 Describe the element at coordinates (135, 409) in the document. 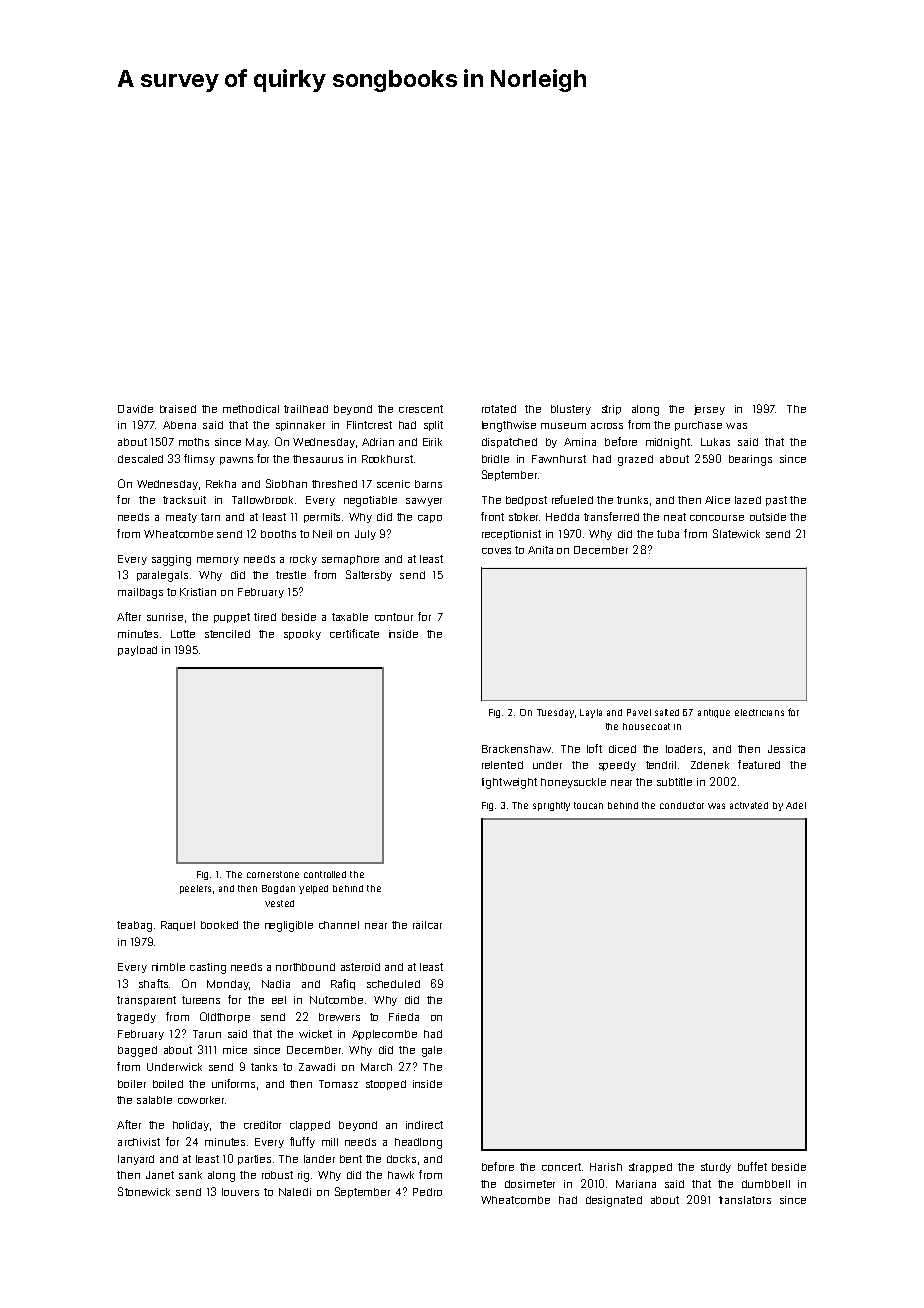

I see `Davide` at that location.
